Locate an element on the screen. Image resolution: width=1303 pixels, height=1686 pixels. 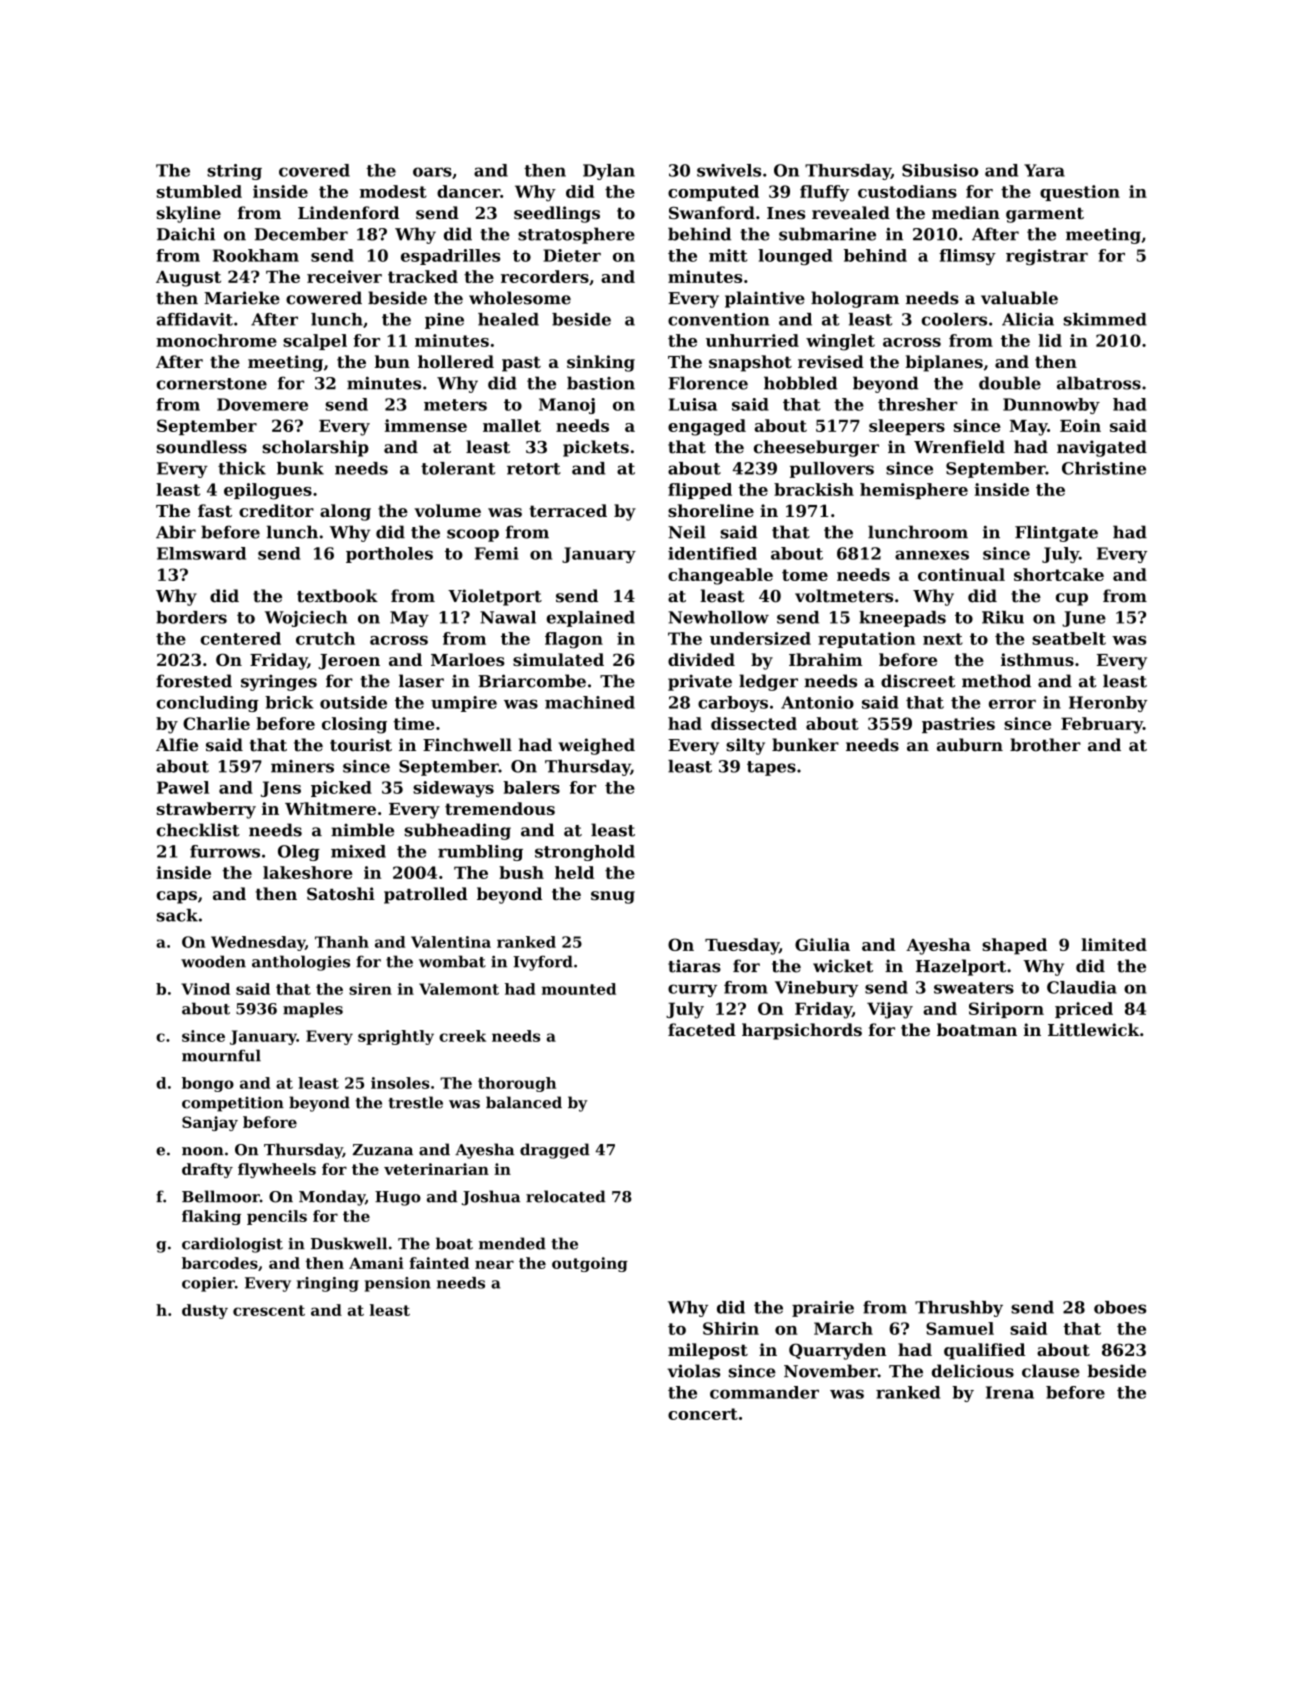
Littlewick is located at coordinates (1093, 1029).
